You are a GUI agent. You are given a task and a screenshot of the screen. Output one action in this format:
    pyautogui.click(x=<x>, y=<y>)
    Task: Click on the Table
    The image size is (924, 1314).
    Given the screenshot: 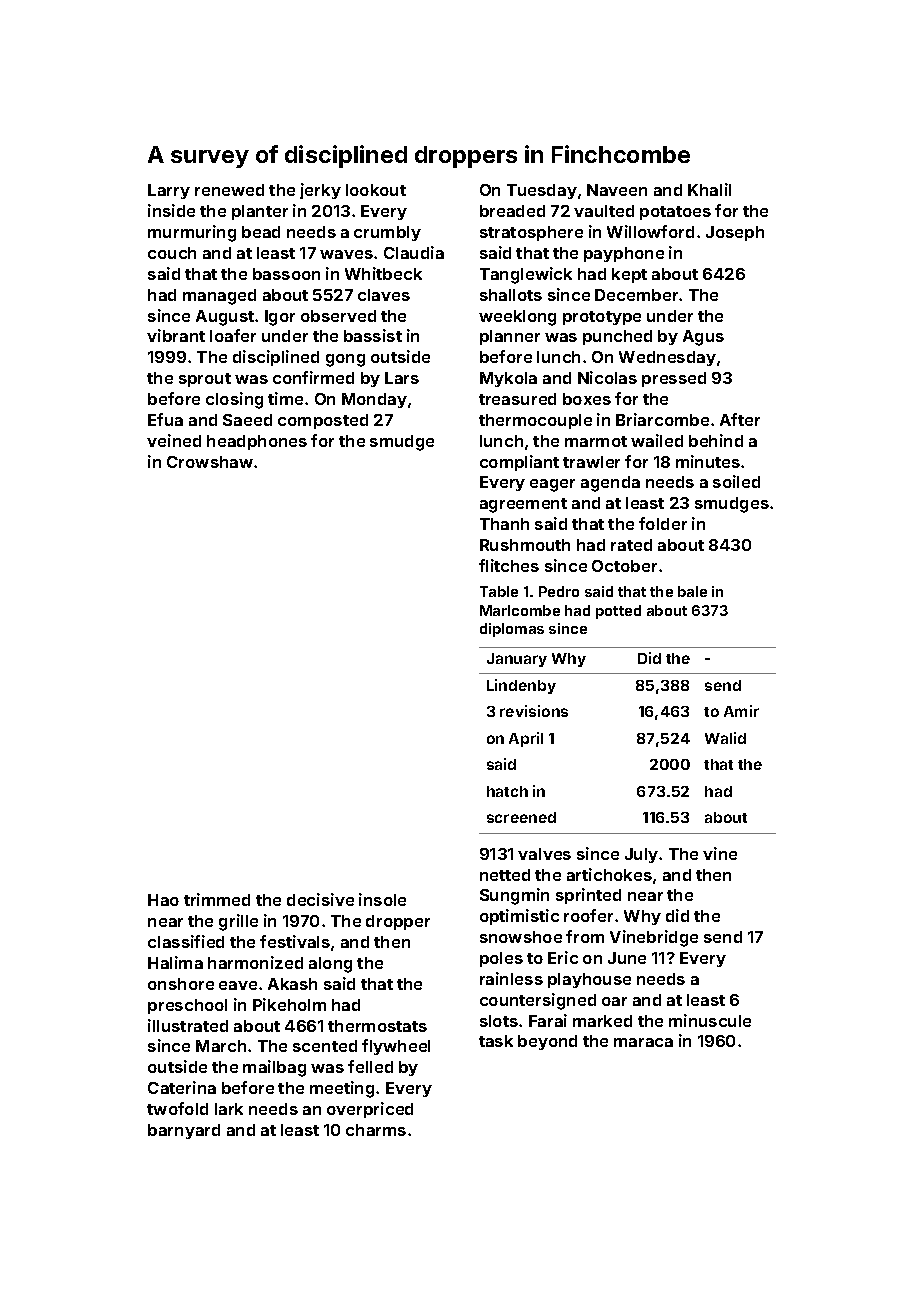 What is the action you would take?
    pyautogui.click(x=499, y=591)
